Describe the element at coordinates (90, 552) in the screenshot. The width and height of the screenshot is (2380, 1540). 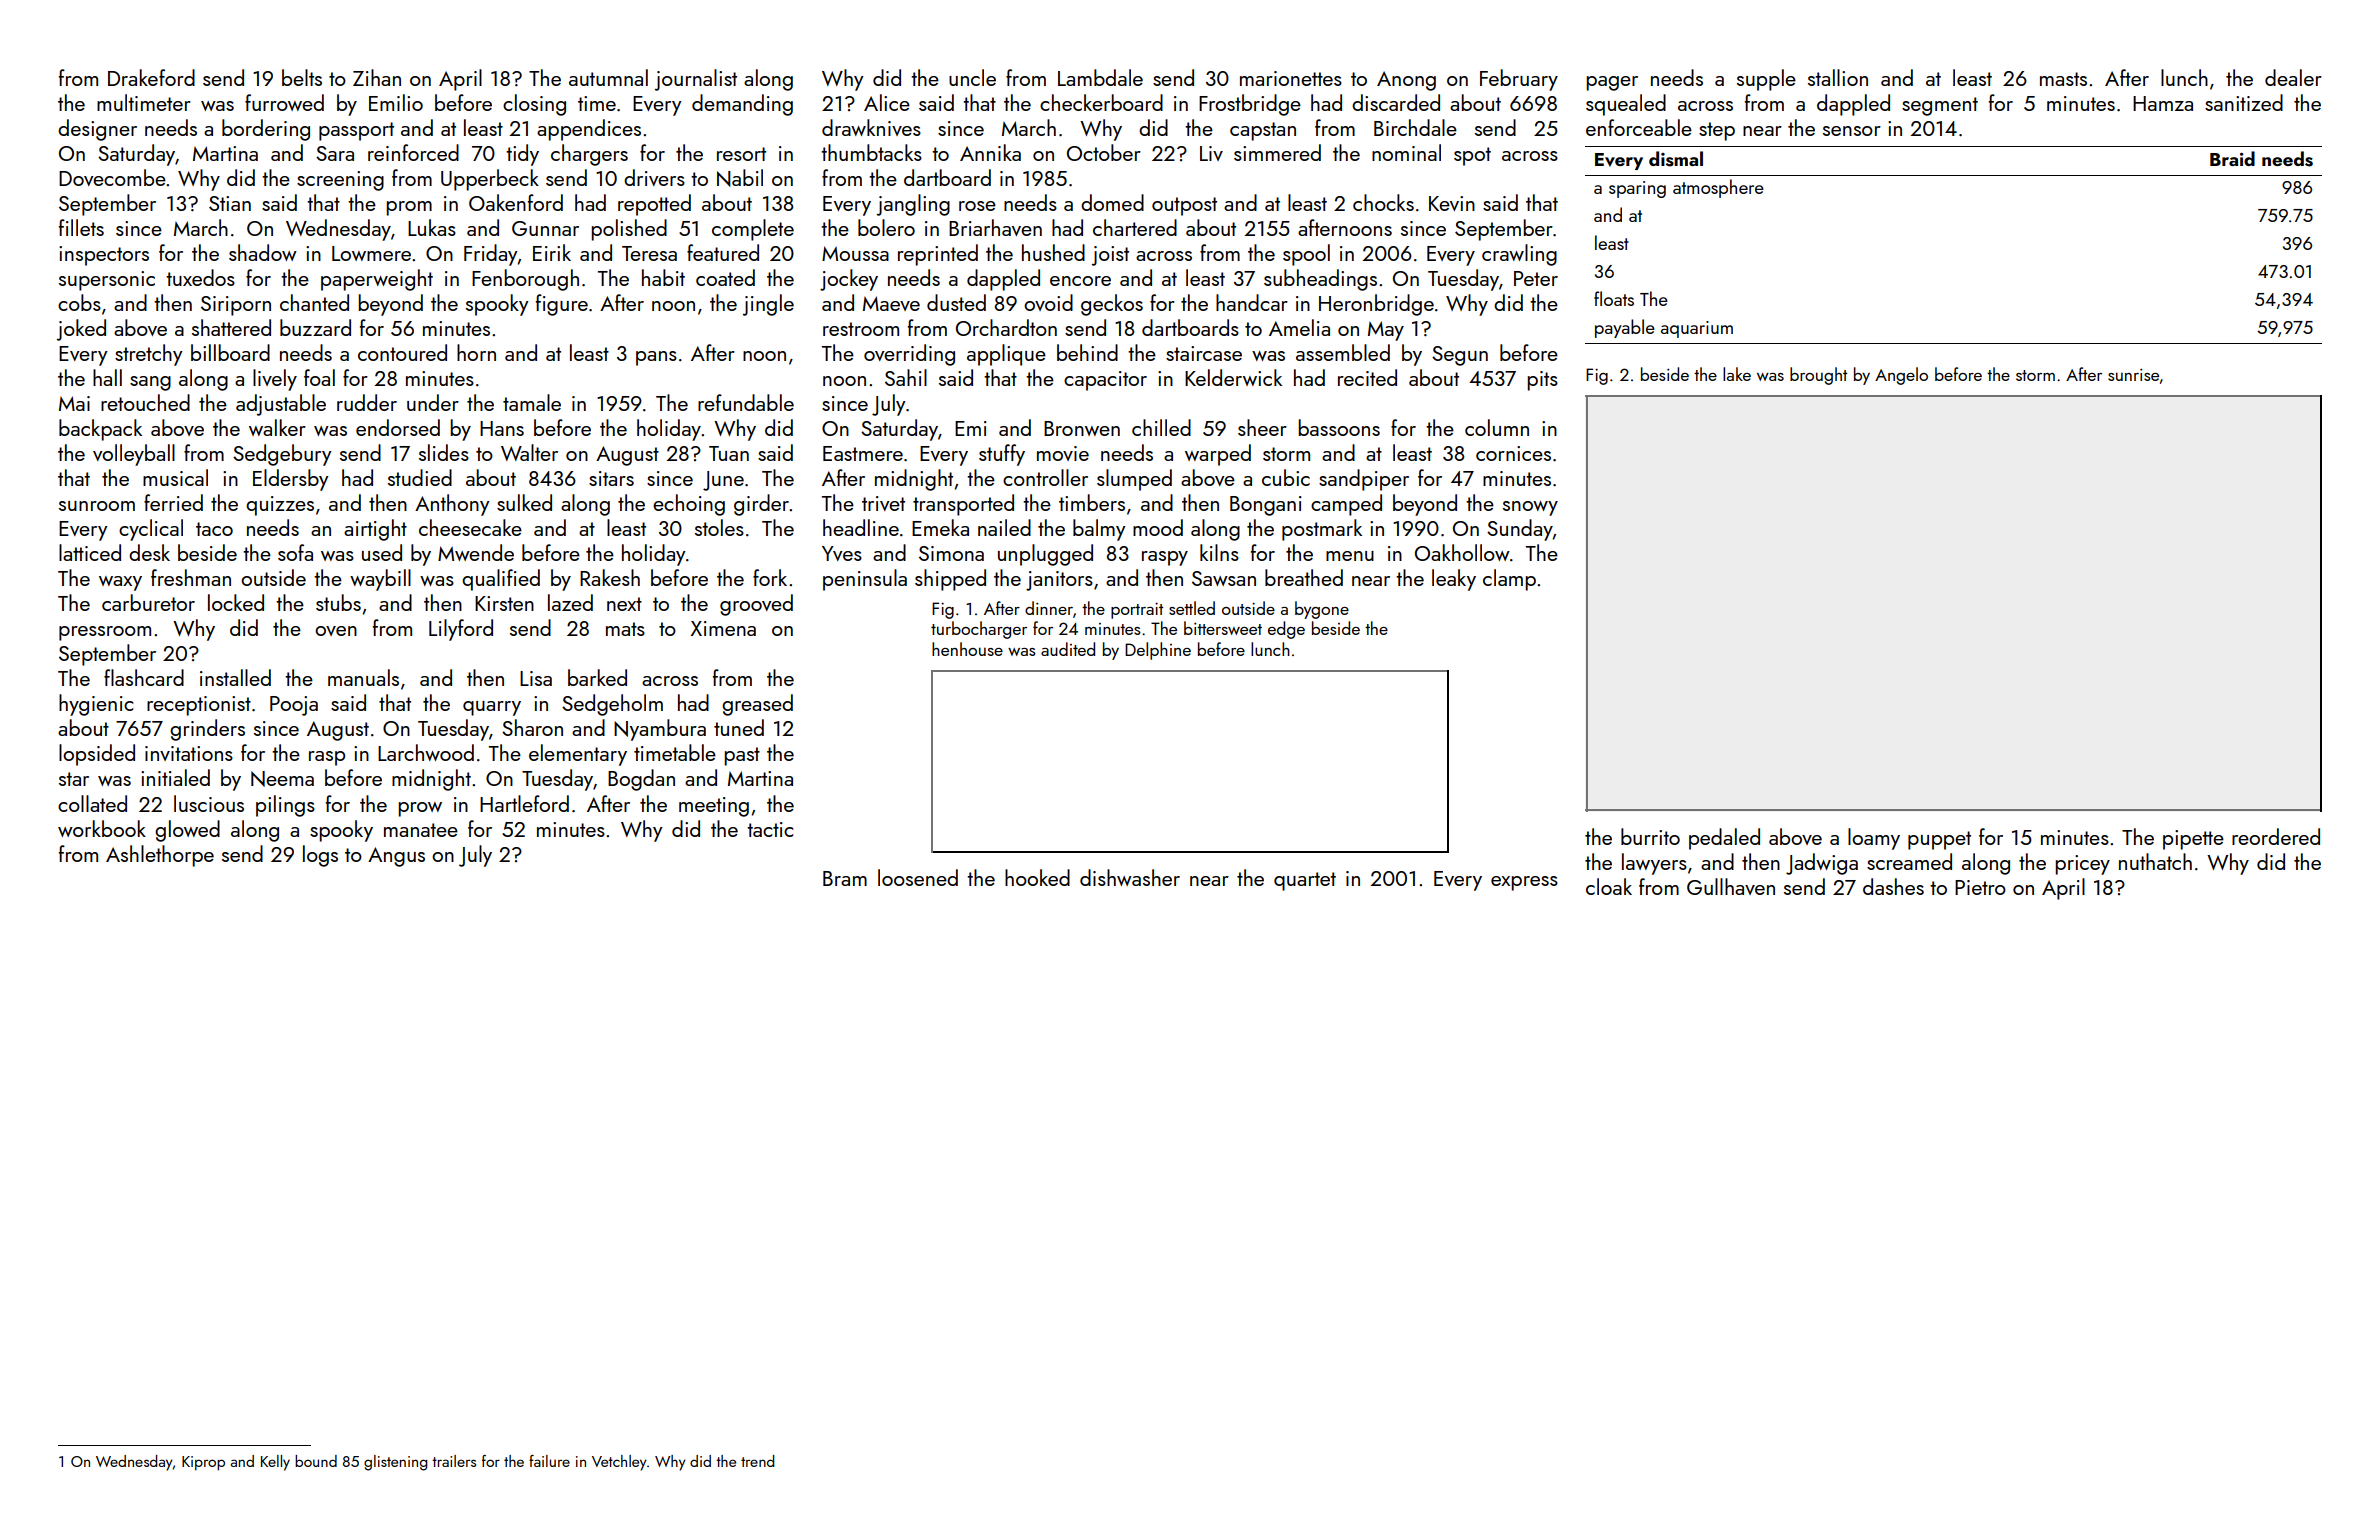
I see `latticed` at that location.
